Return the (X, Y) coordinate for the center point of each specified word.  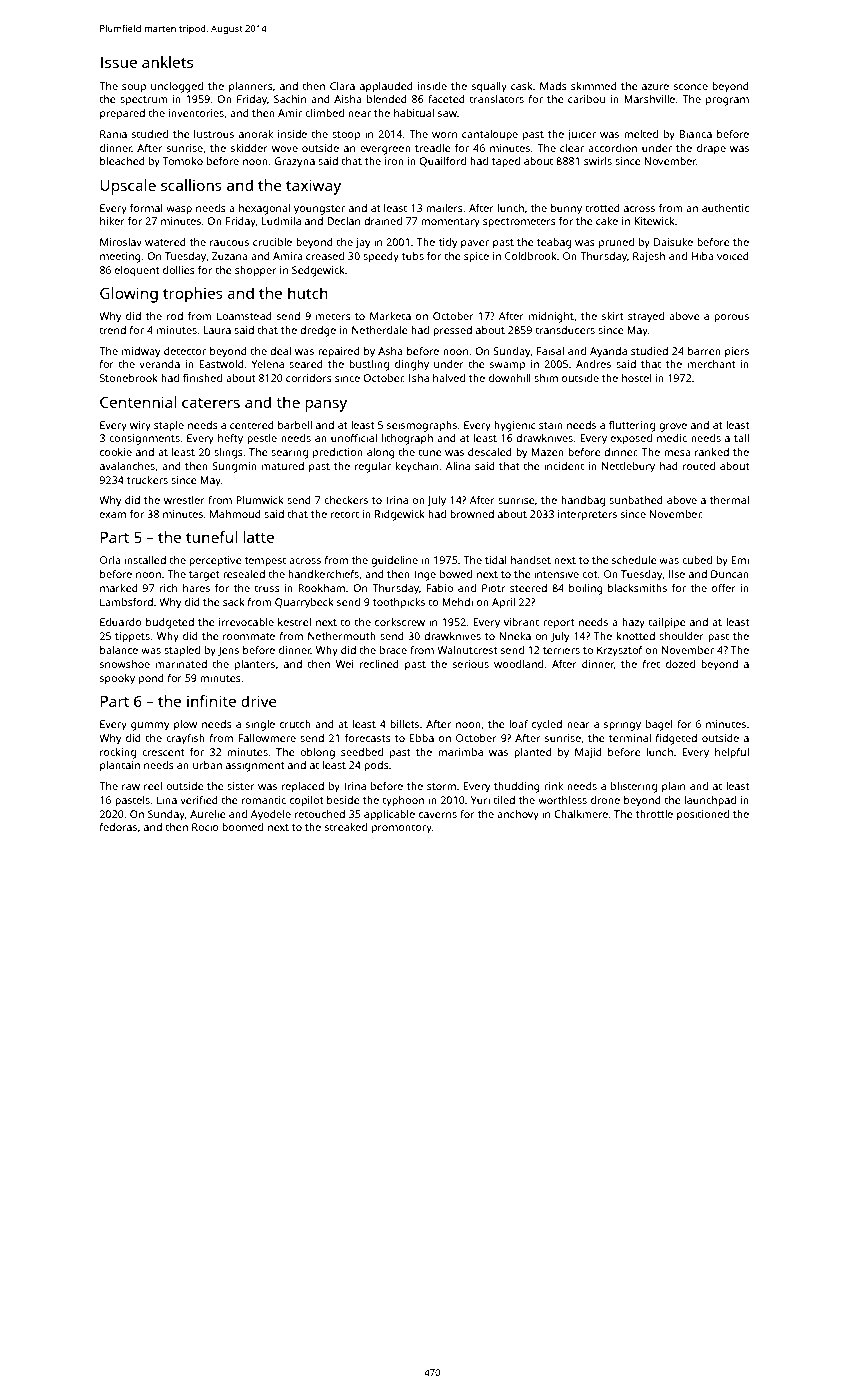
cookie (116, 452)
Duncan (730, 574)
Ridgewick (400, 515)
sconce (691, 87)
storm (441, 786)
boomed (242, 827)
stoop (346, 136)
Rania (113, 134)
